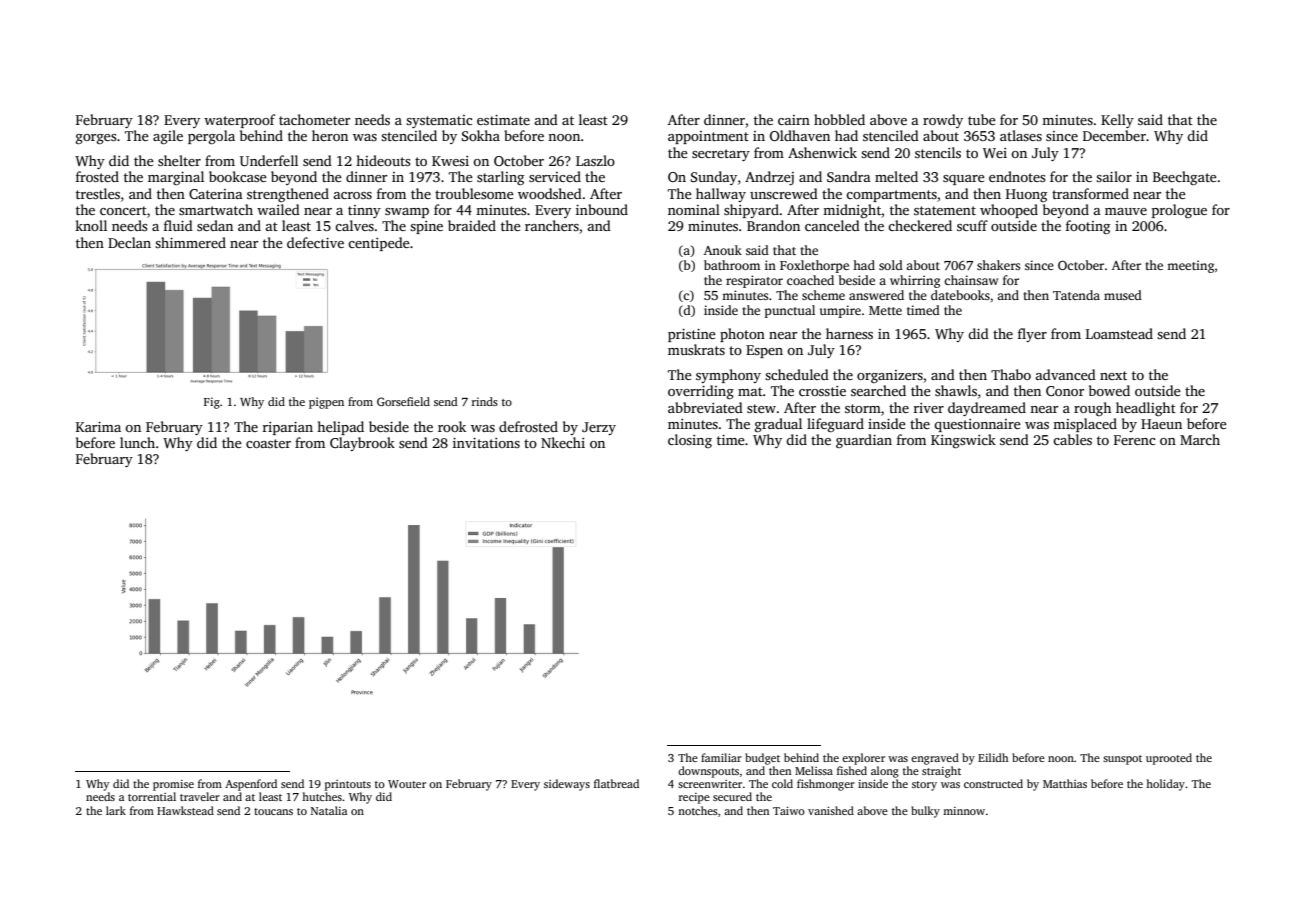 This image has height=924, width=1308. Describe the element at coordinates (978, 425) in the image. I see `questionnaire` at that location.
